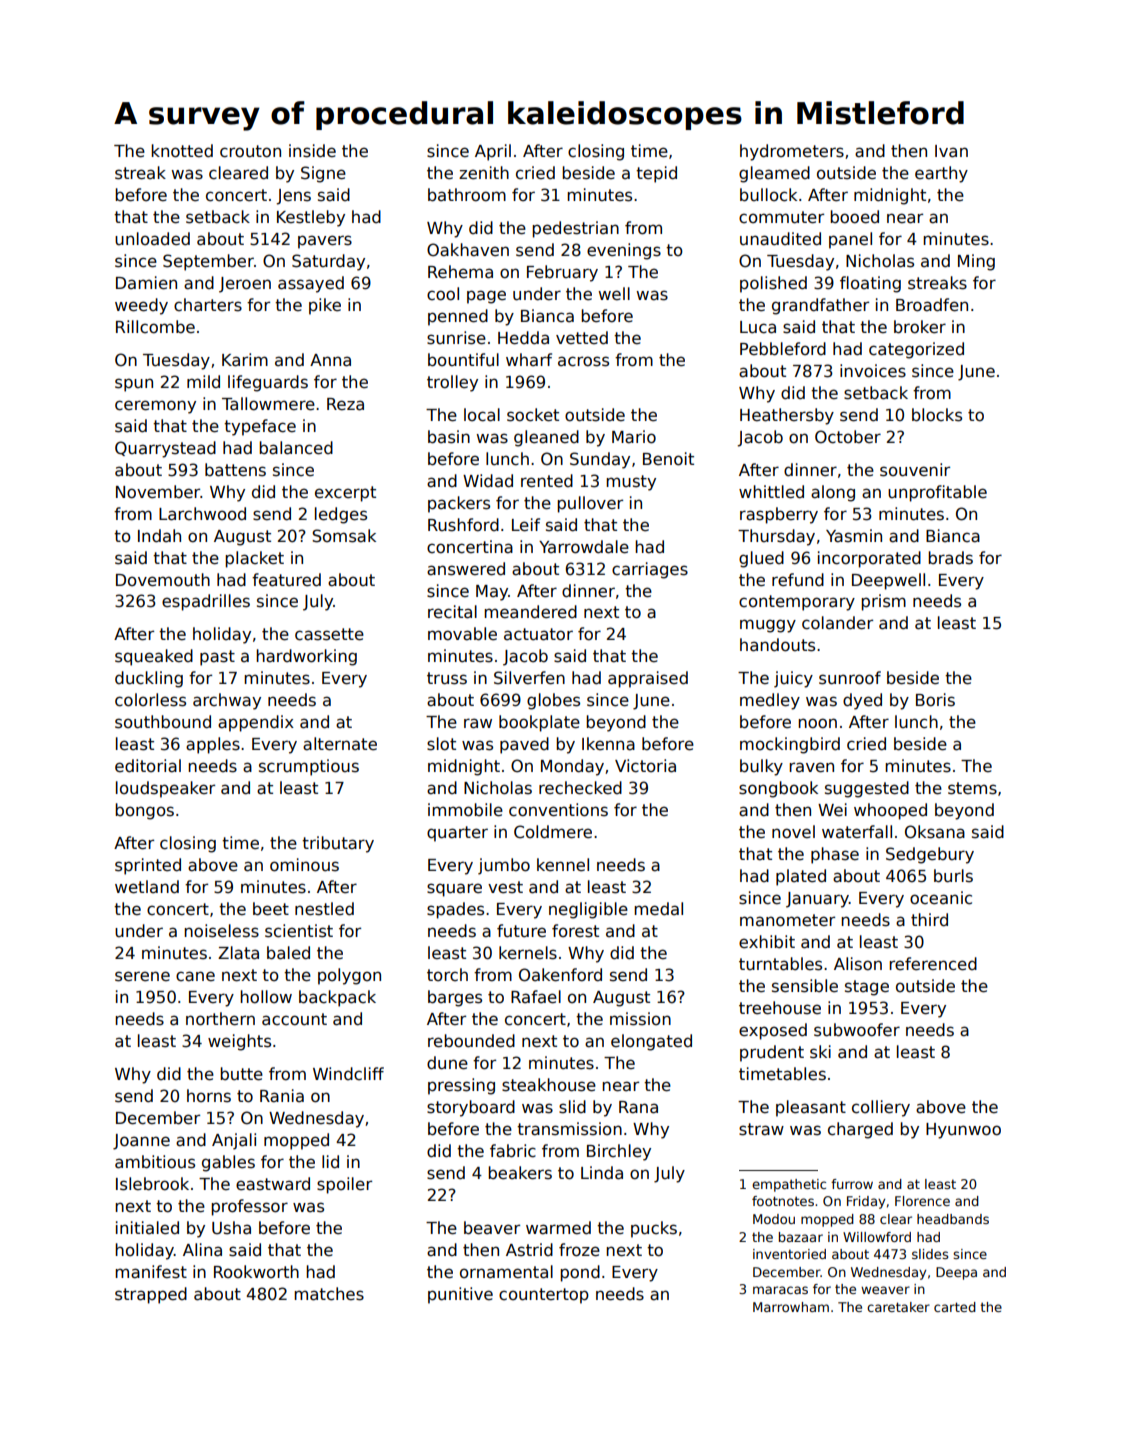 The height and width of the document is (1454, 1123). I want to click on matches, so click(329, 1294).
